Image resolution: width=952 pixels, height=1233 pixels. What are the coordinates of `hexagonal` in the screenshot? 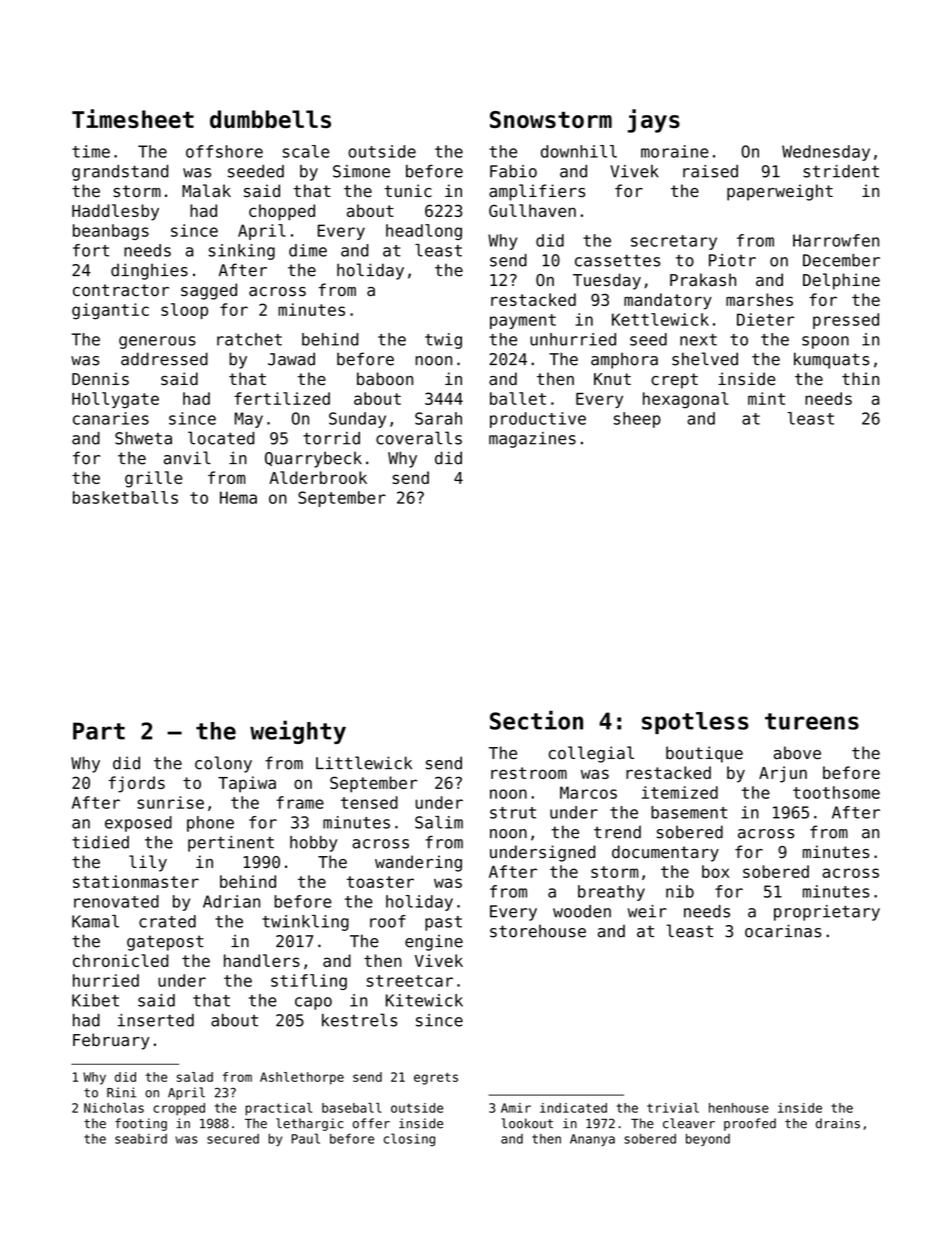 It's located at (686, 400).
